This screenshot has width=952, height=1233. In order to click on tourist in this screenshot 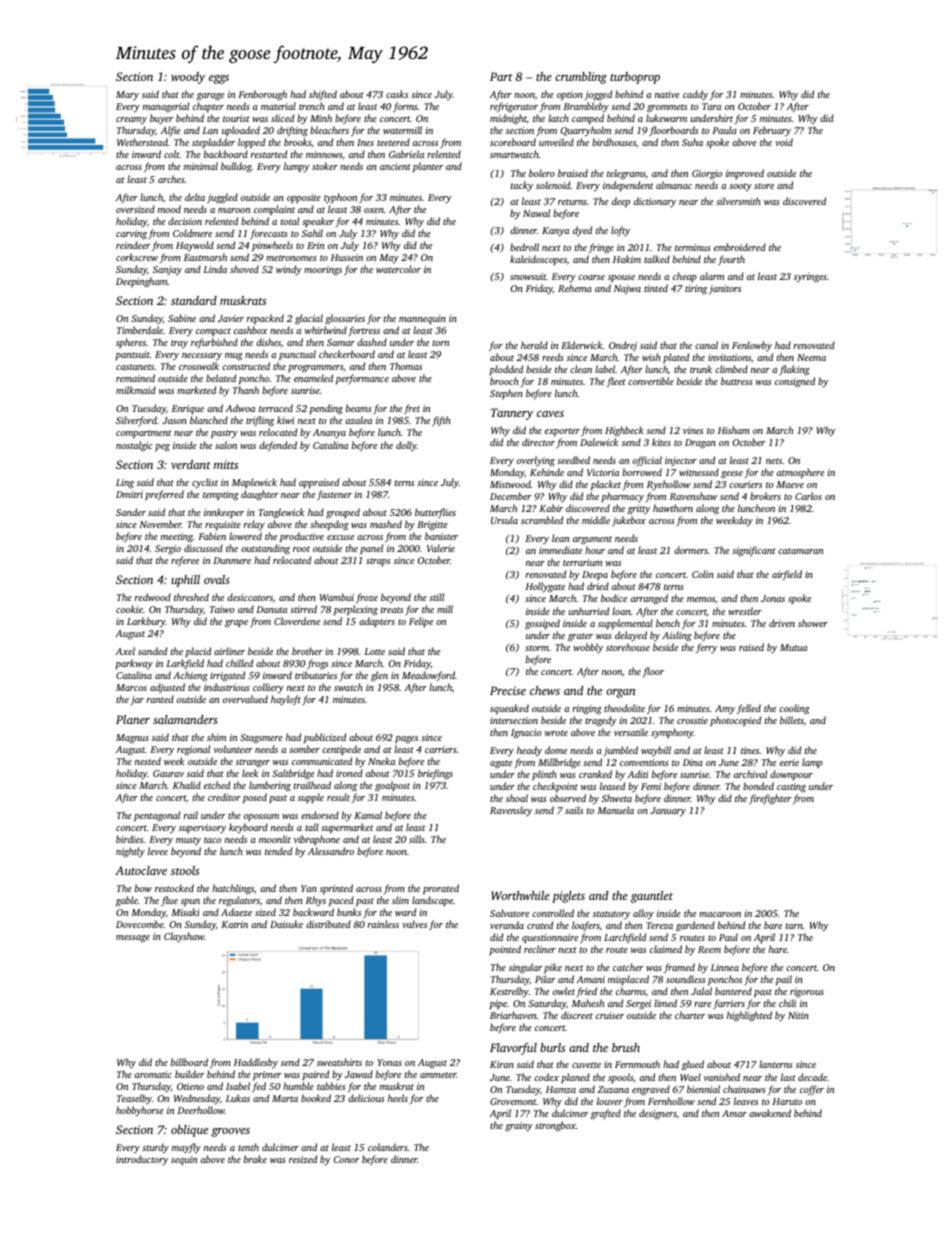, I will do `click(236, 118)`.
